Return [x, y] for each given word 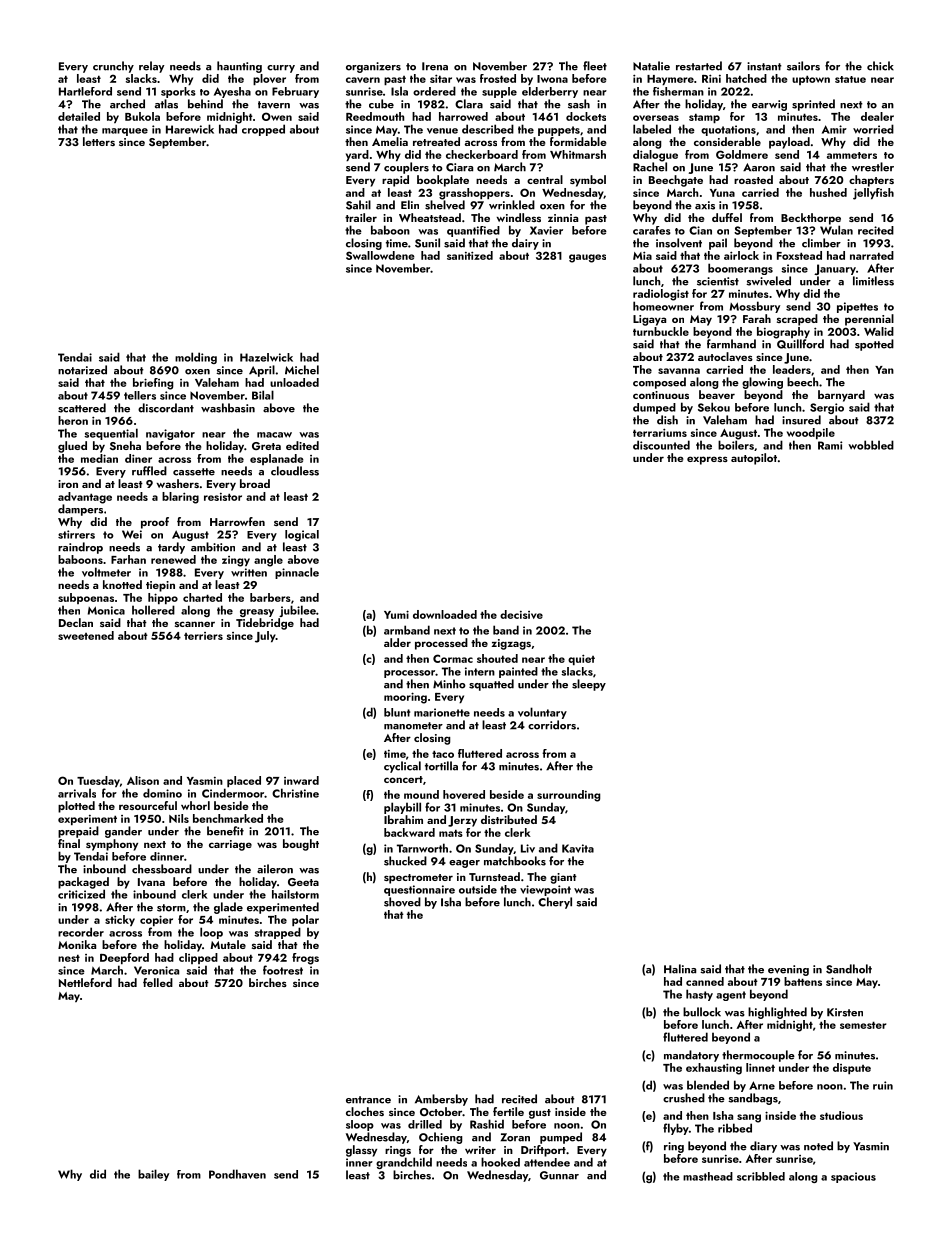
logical [302, 535]
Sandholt [849, 969]
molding [196, 358]
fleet [595, 66]
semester [863, 1025]
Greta [266, 446]
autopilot [754, 459]
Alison [143, 780]
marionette [442, 712]
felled [158, 982]
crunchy [113, 67]
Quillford [800, 344]
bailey [153, 1175]
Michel [302, 370]
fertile [508, 1111]
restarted [699, 66]
